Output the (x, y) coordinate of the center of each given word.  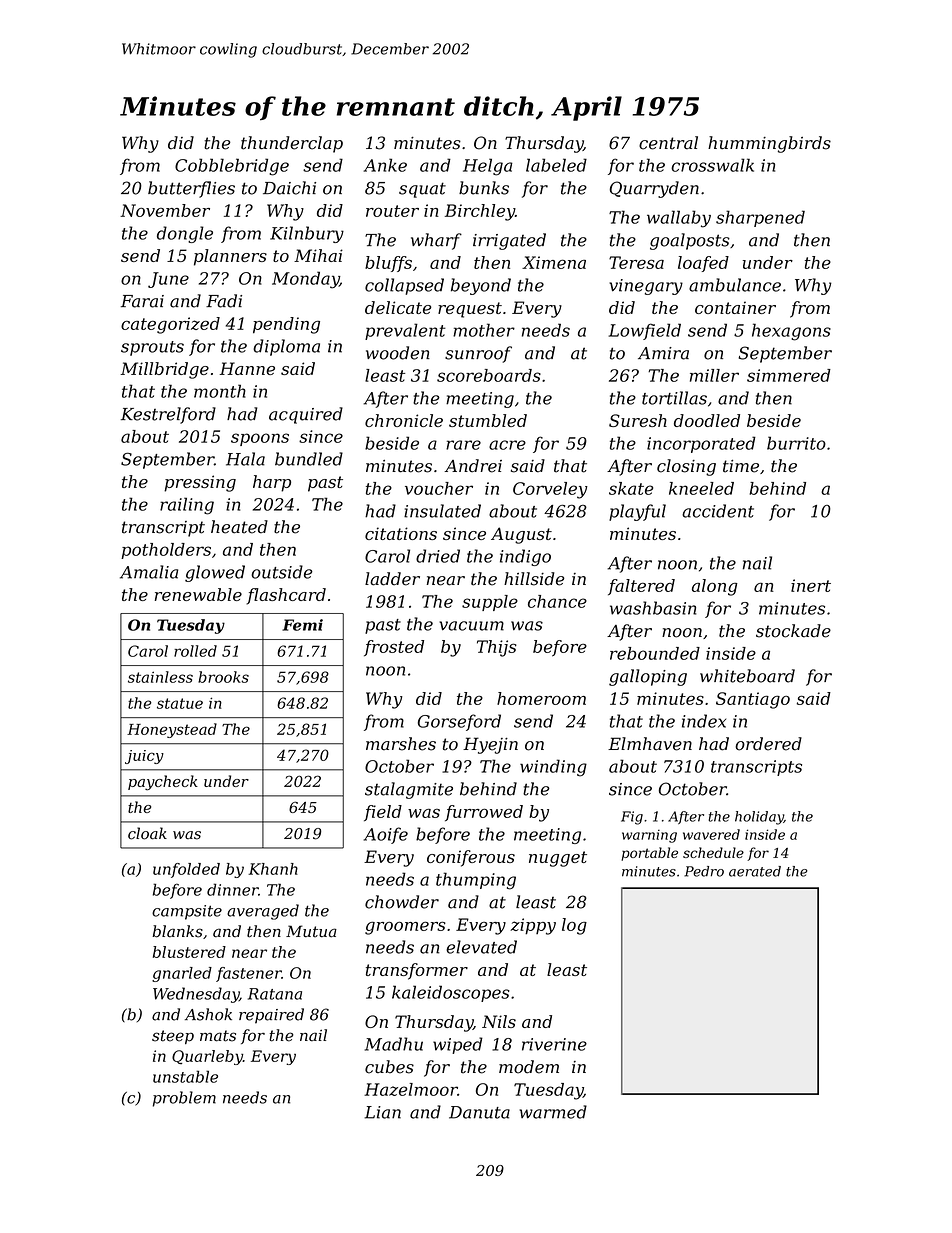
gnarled (182, 974)
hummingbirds (769, 144)
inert (811, 585)
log (574, 926)
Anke (385, 165)
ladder (392, 579)
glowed (215, 573)
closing (686, 467)
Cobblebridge (232, 167)
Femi (302, 625)
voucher (439, 488)
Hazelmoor (411, 1089)
